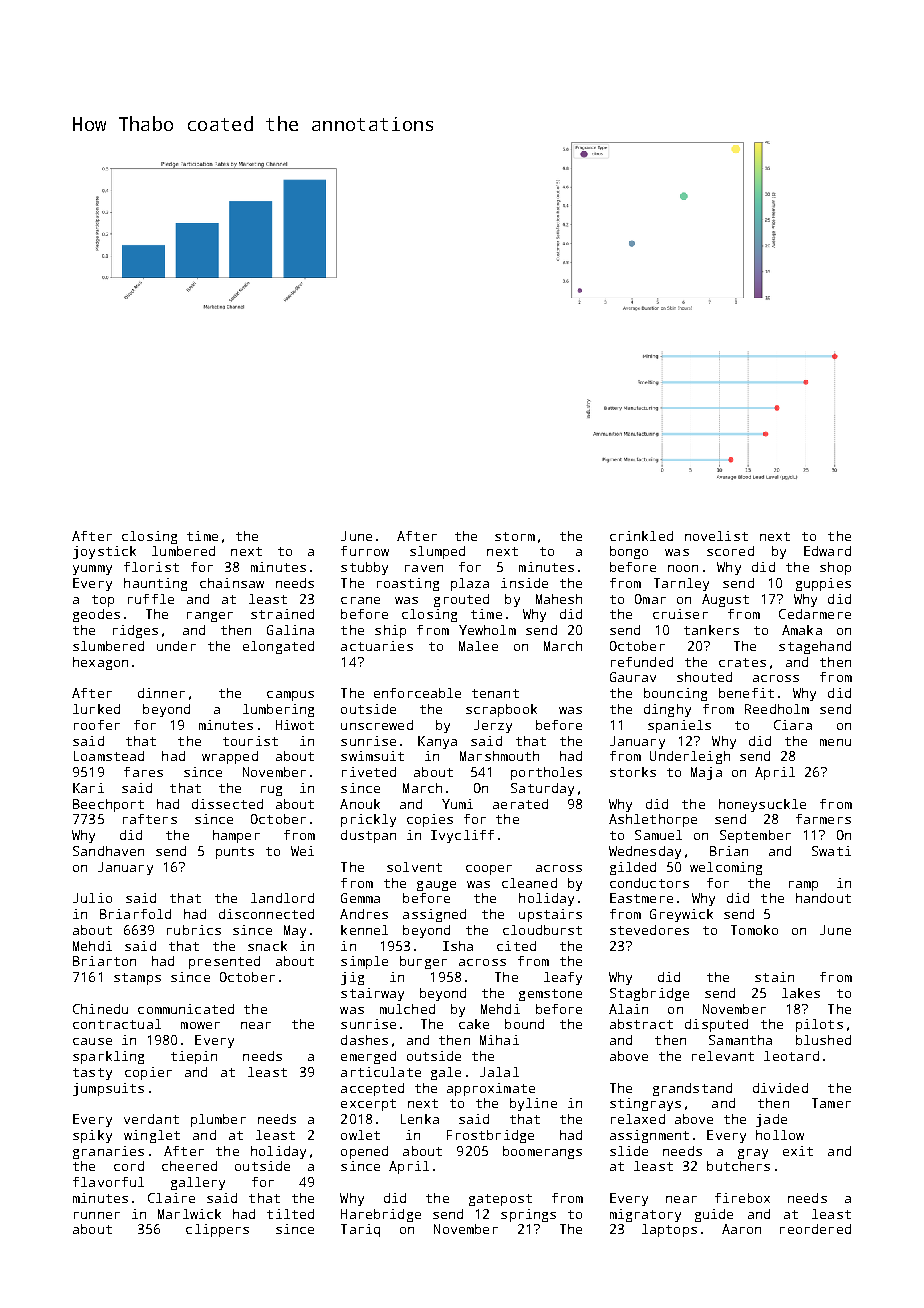  What do you see at coordinates (815, 647) in the screenshot?
I see `stagehand` at bounding box center [815, 647].
